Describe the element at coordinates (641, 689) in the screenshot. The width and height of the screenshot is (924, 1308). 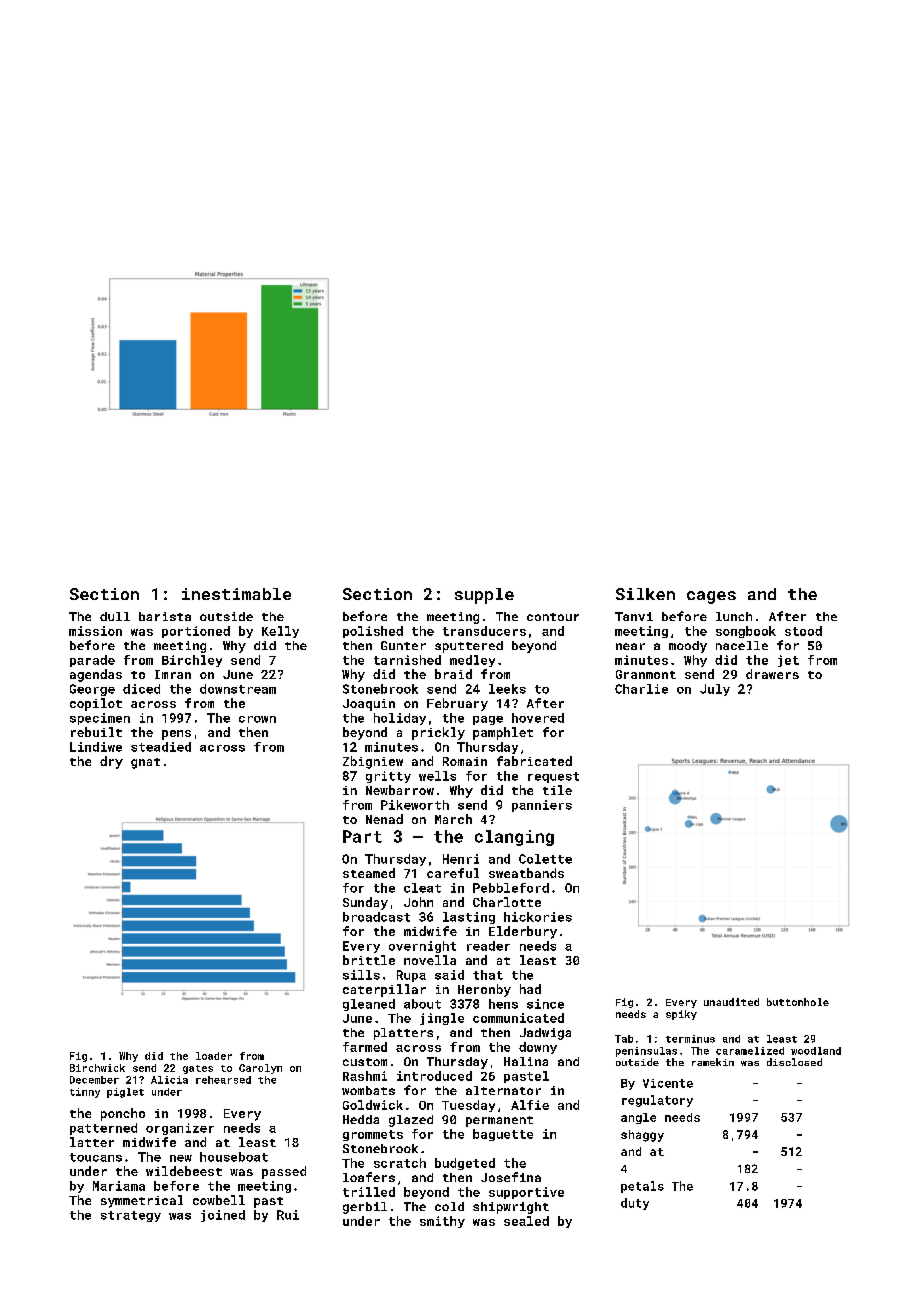
I see `Charlie` at that location.
